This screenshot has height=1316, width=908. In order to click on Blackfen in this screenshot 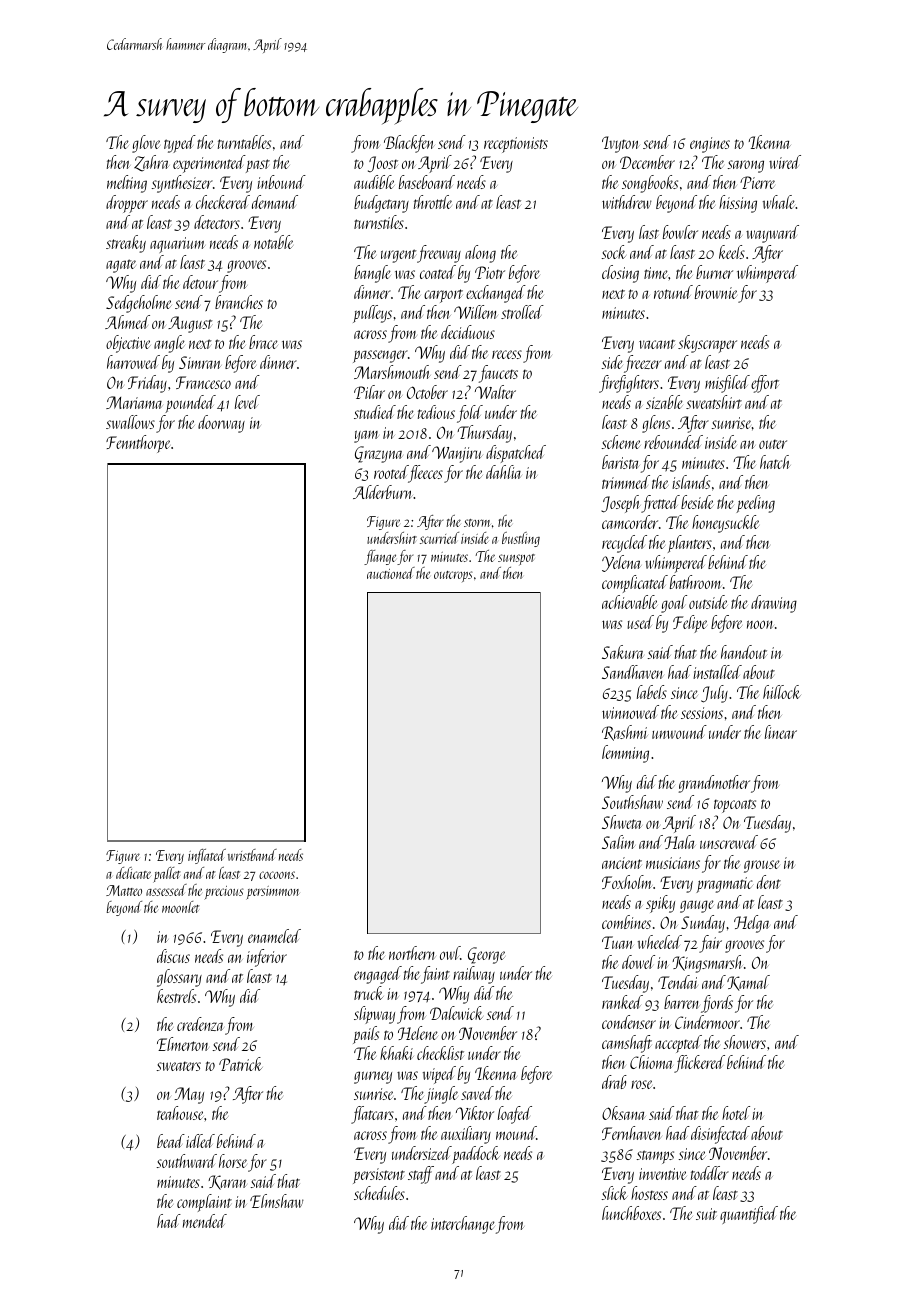, I will do `click(409, 144)`.
